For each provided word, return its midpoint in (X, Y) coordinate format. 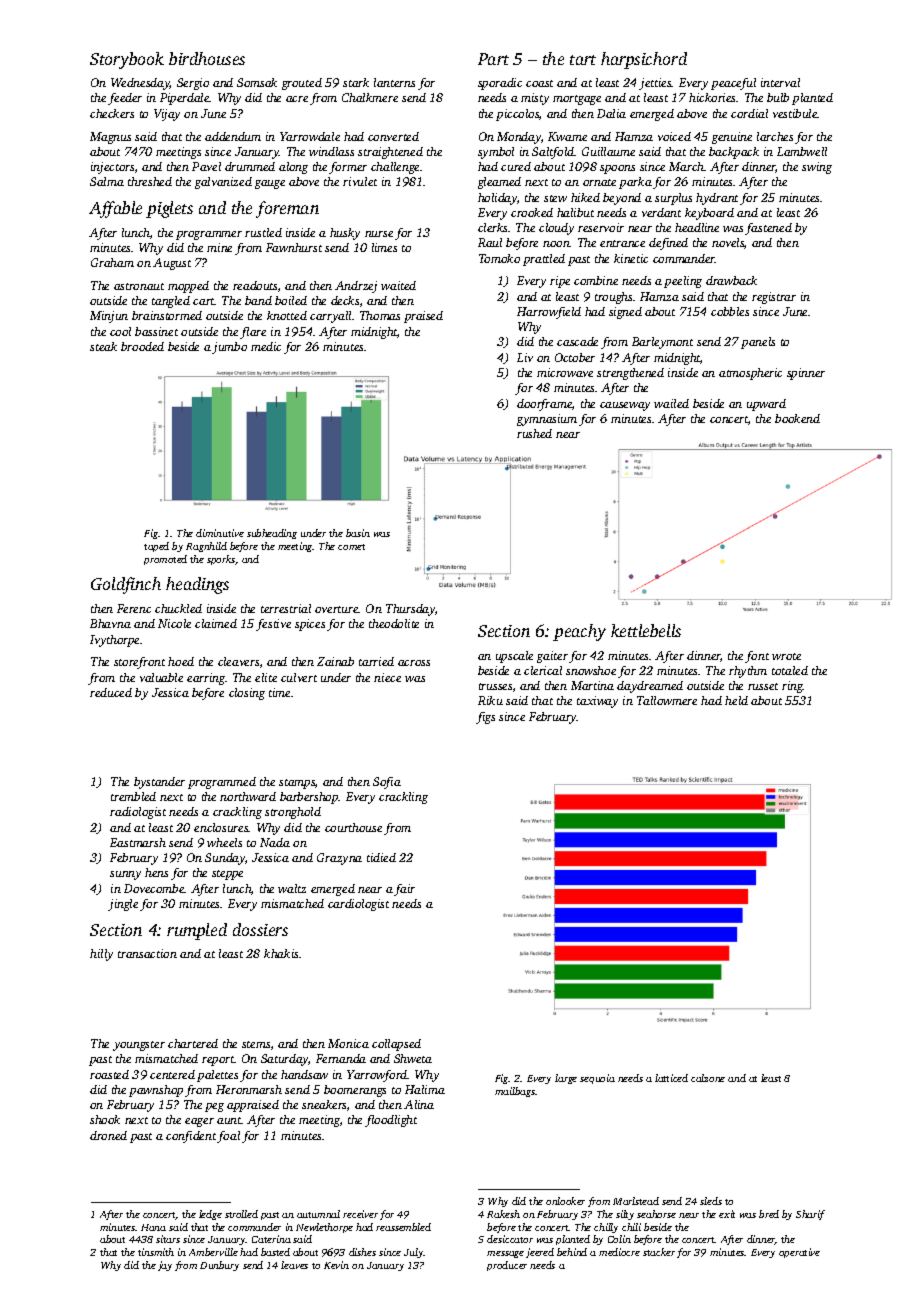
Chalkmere (370, 97)
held (736, 700)
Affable (115, 209)
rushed (534, 433)
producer (507, 1266)
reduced (111, 692)
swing (817, 168)
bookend (797, 418)
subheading (272, 534)
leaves (294, 1265)
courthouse (353, 827)
